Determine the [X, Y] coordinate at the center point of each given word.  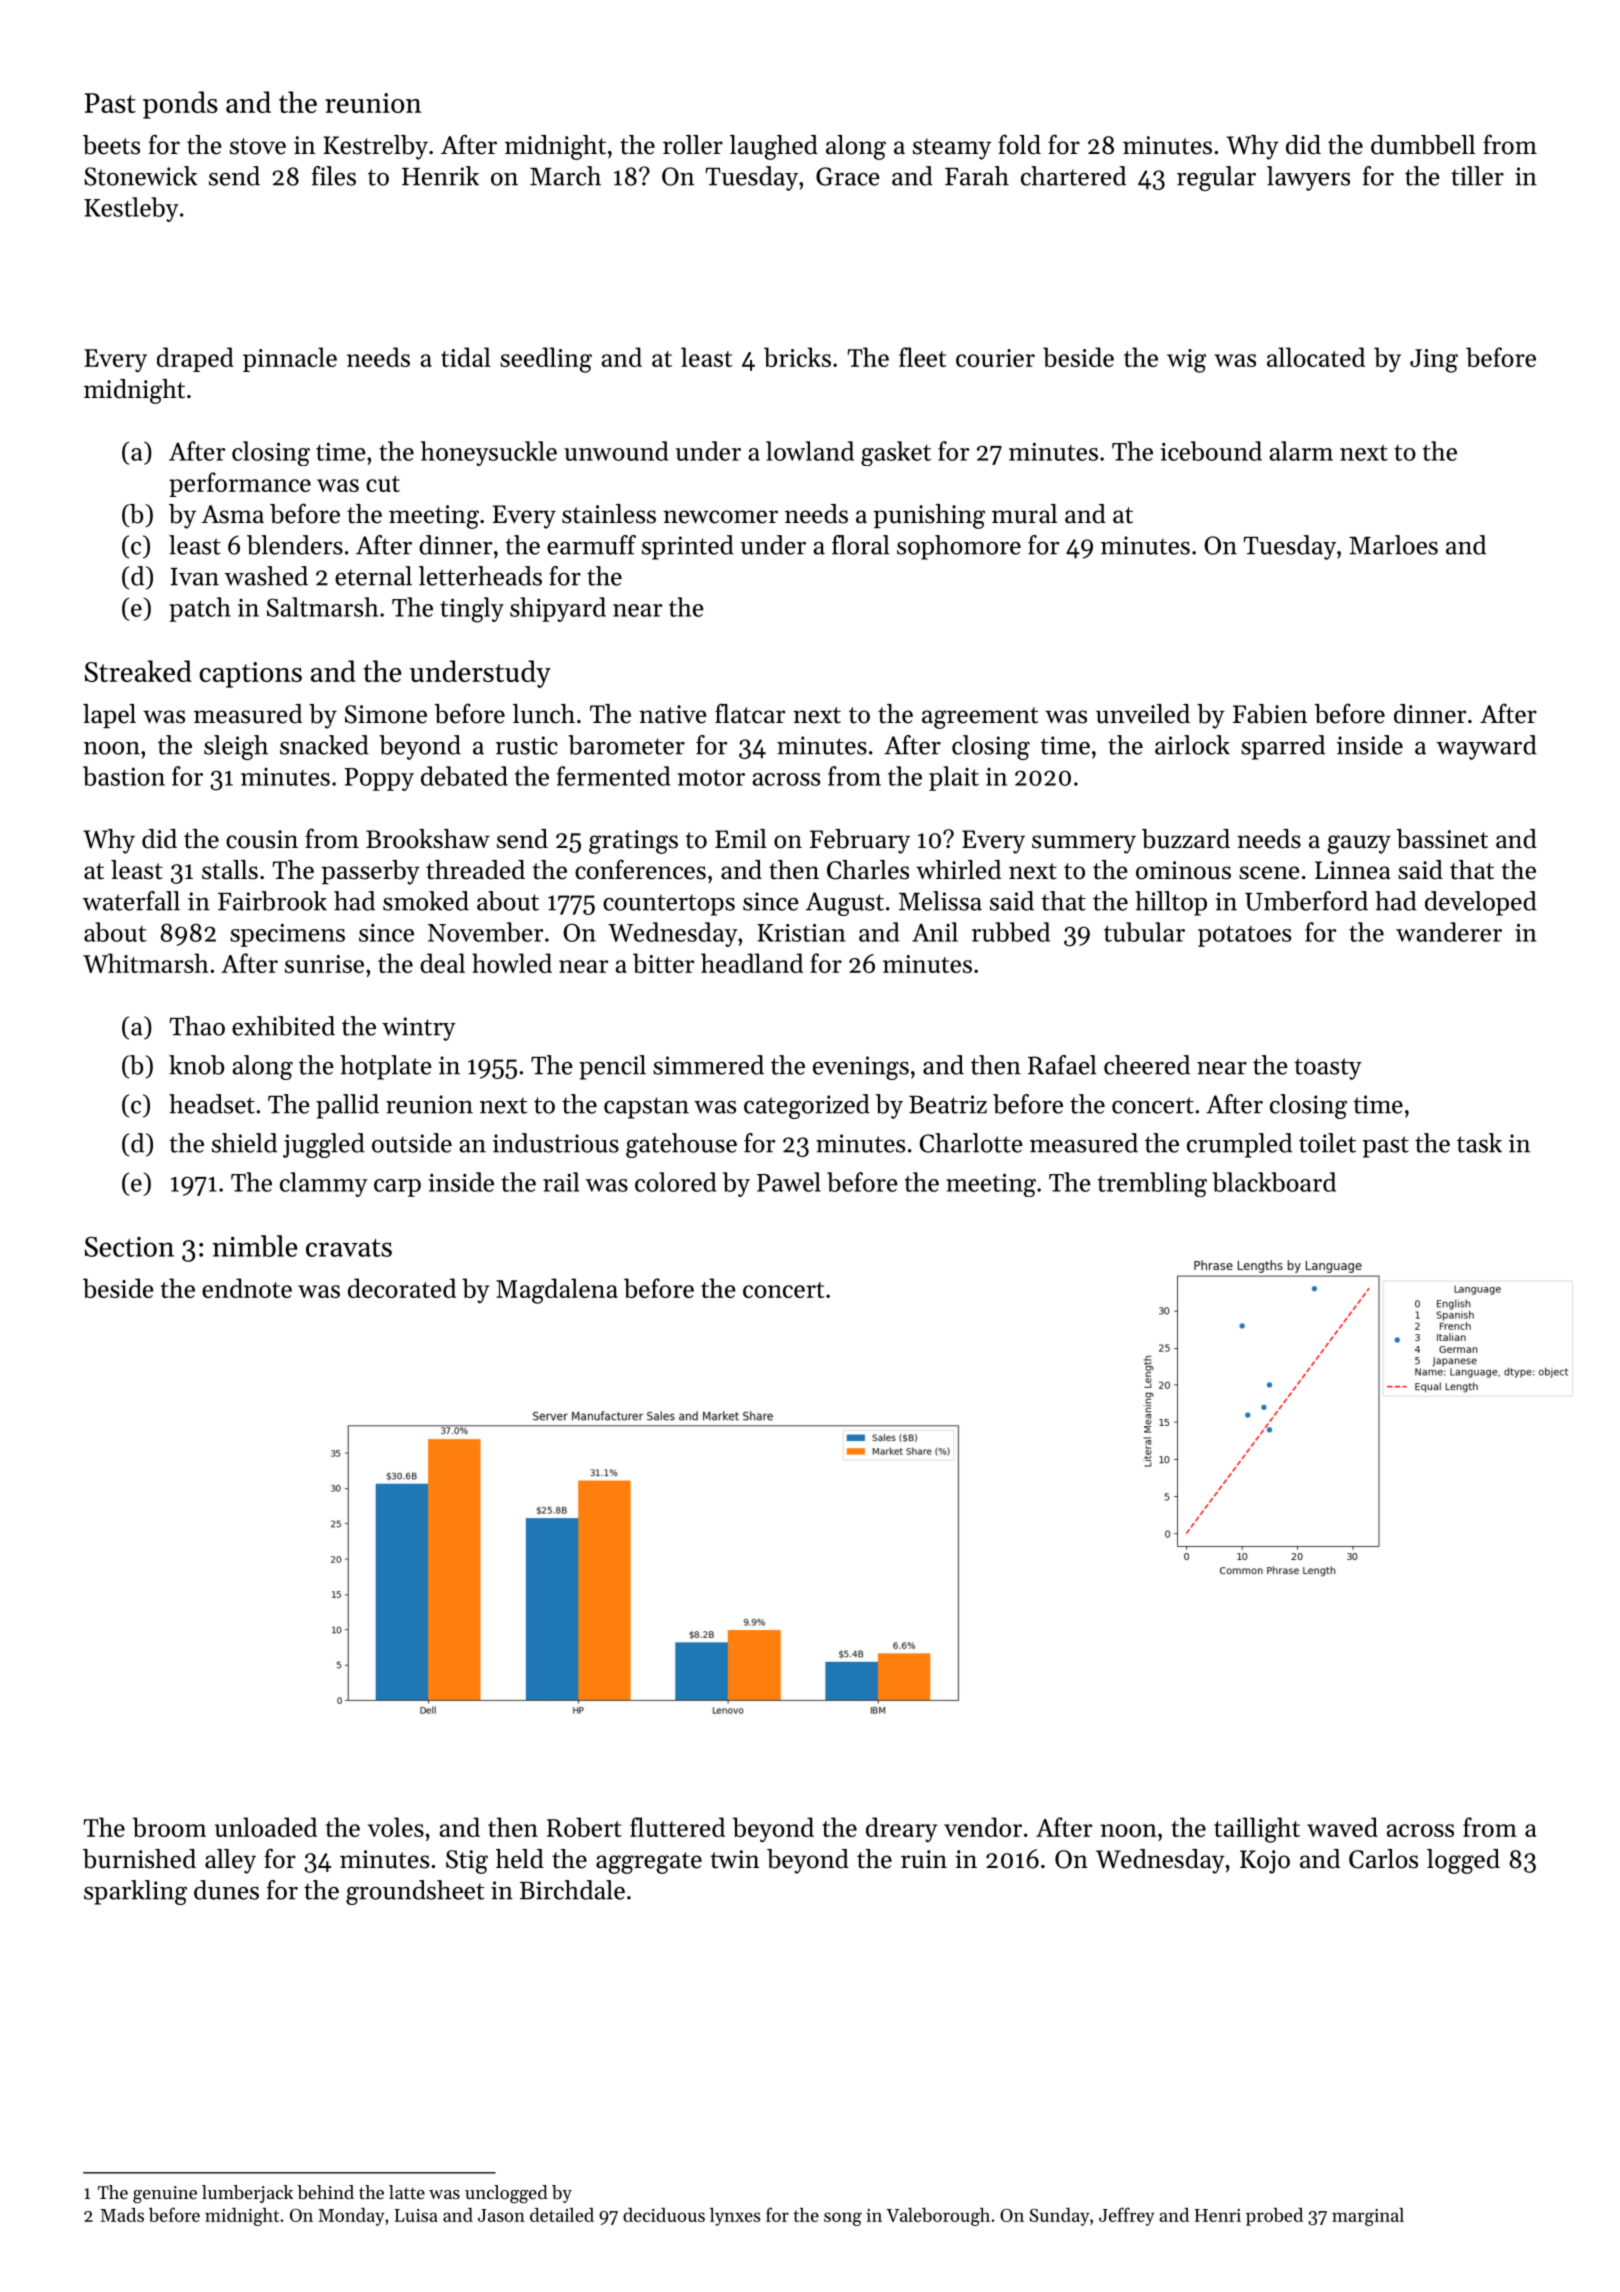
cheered [1147, 1065]
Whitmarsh [146, 963]
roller [693, 145]
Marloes [1393, 545]
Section [129, 1246]
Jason [501, 2215]
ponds [180, 105]
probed [1274, 2217]
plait [954, 778]
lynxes [735, 2217]
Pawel [789, 1182]
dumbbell [1423, 145]
